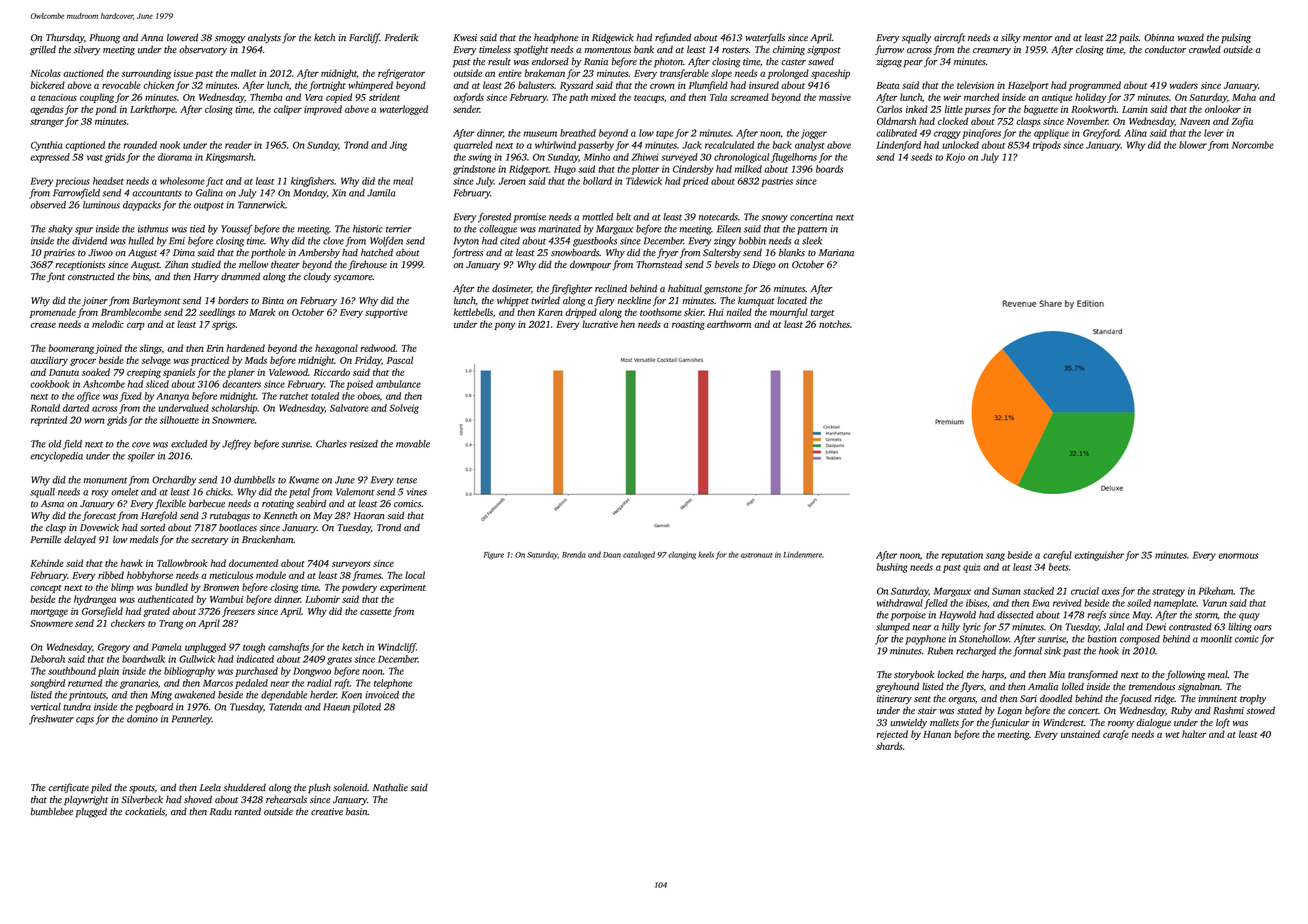  What do you see at coordinates (749, 97) in the screenshot?
I see `screamed` at bounding box center [749, 97].
